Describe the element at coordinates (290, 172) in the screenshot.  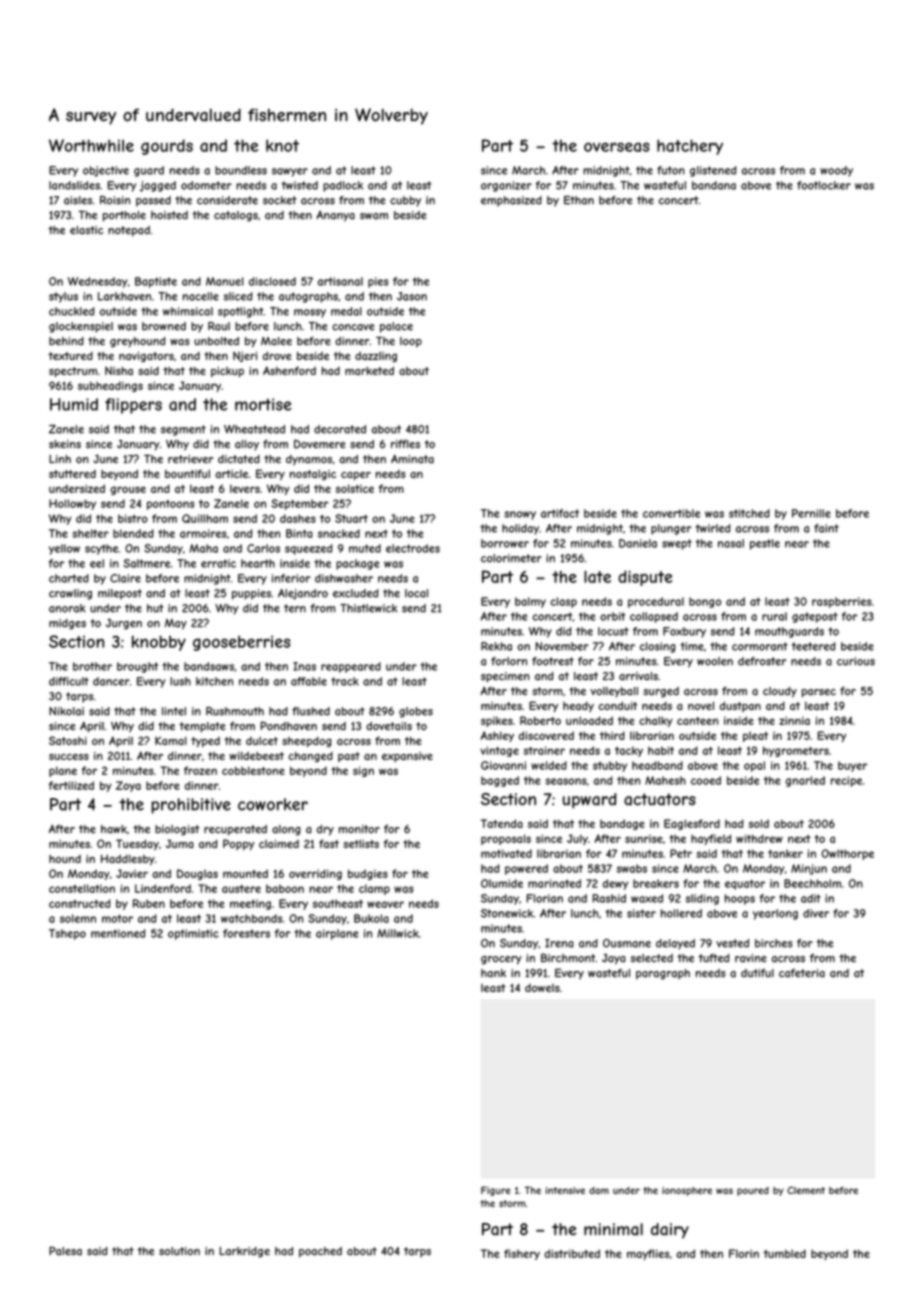
I see `sawyer` at that location.
